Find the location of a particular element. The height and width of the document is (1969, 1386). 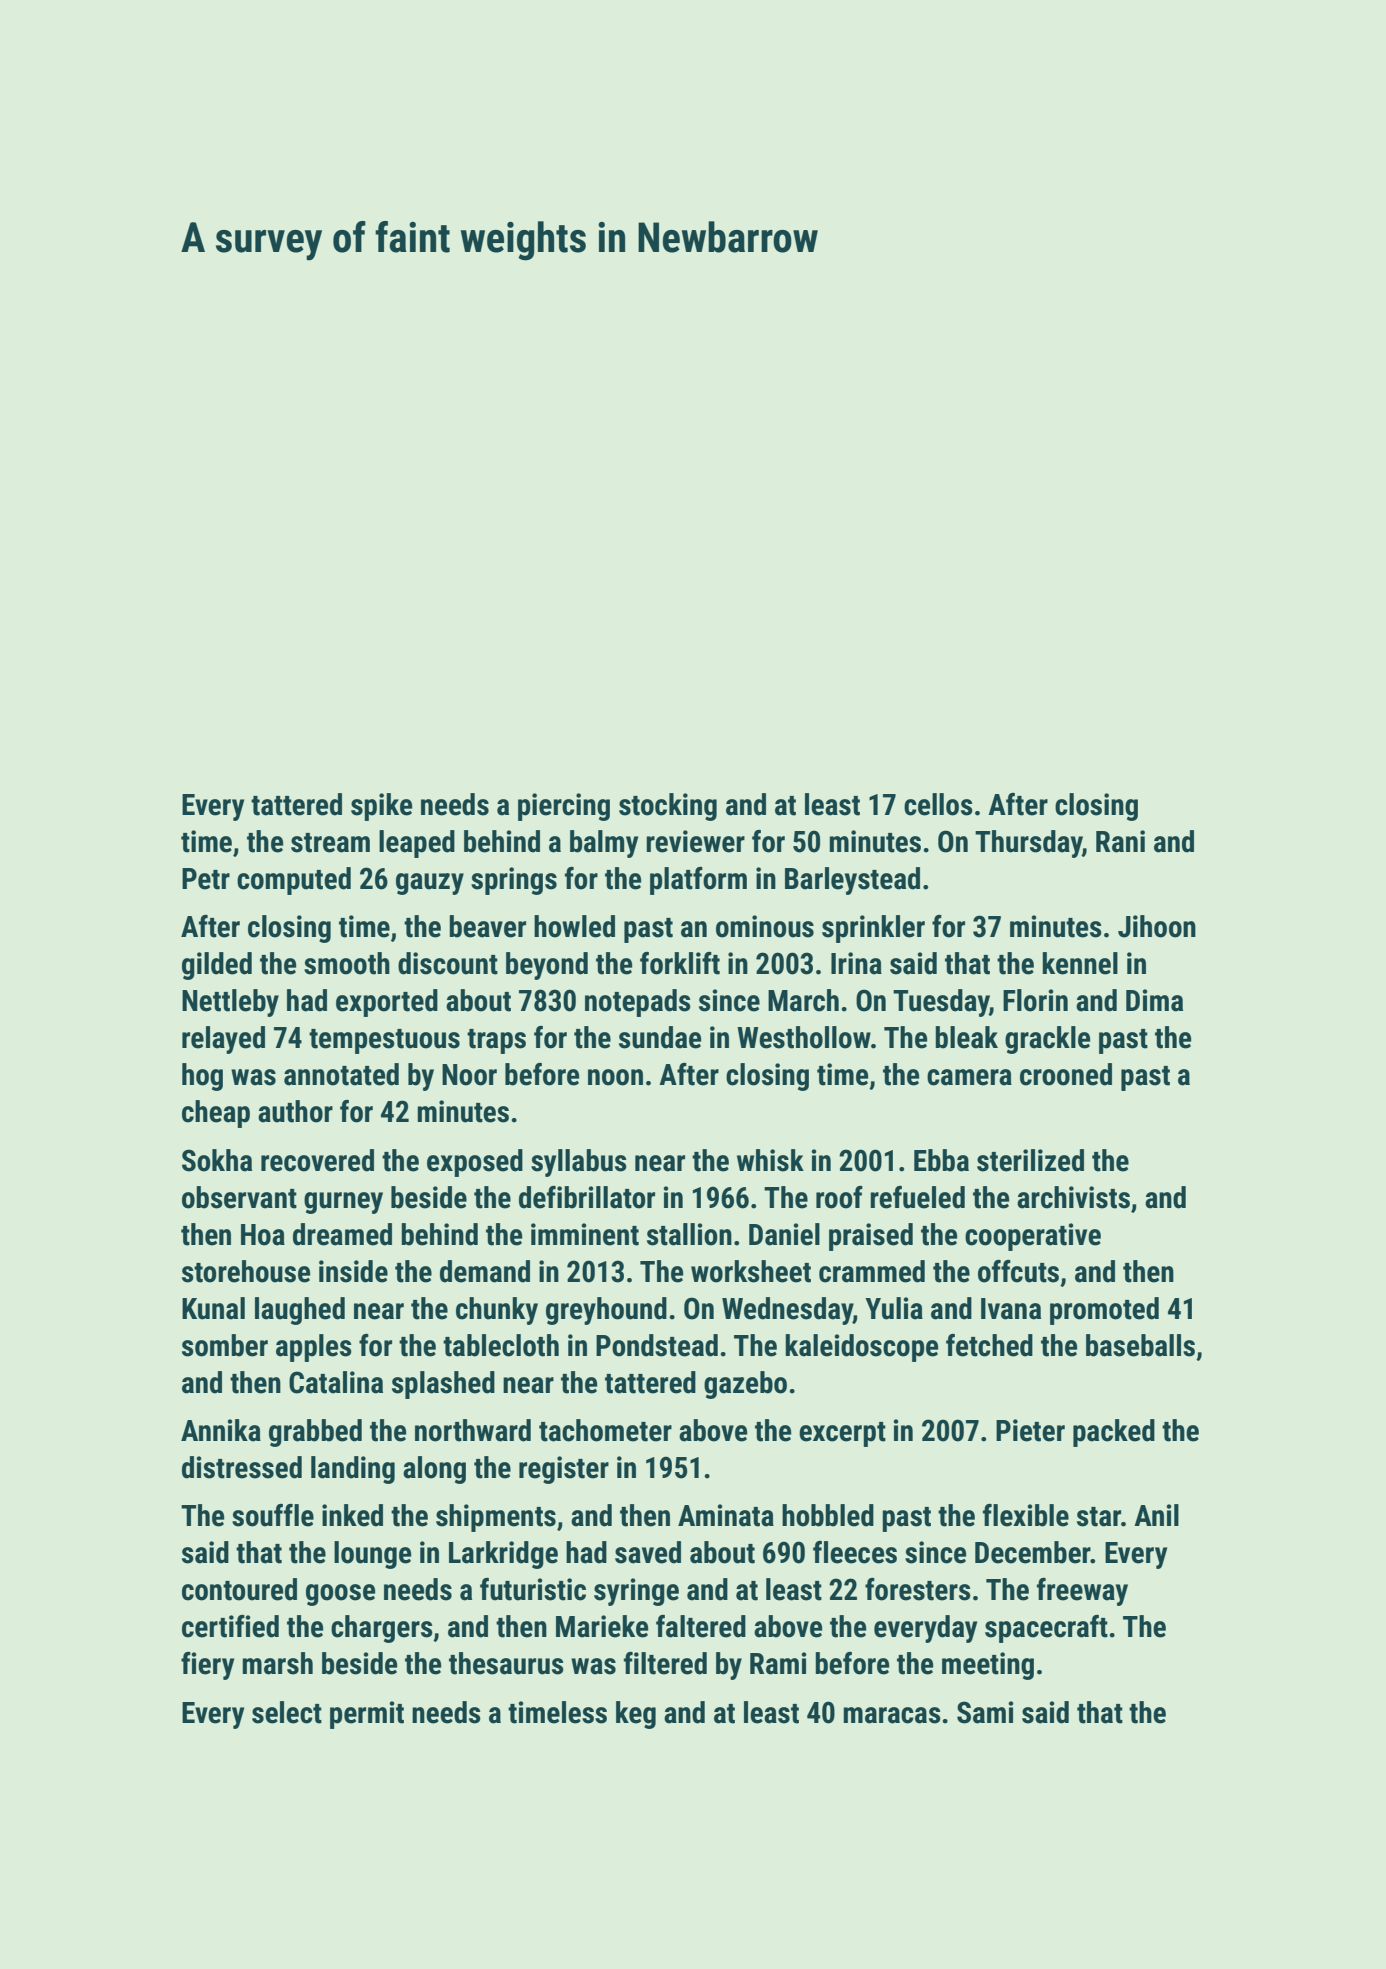

demand is located at coordinates (485, 1271).
